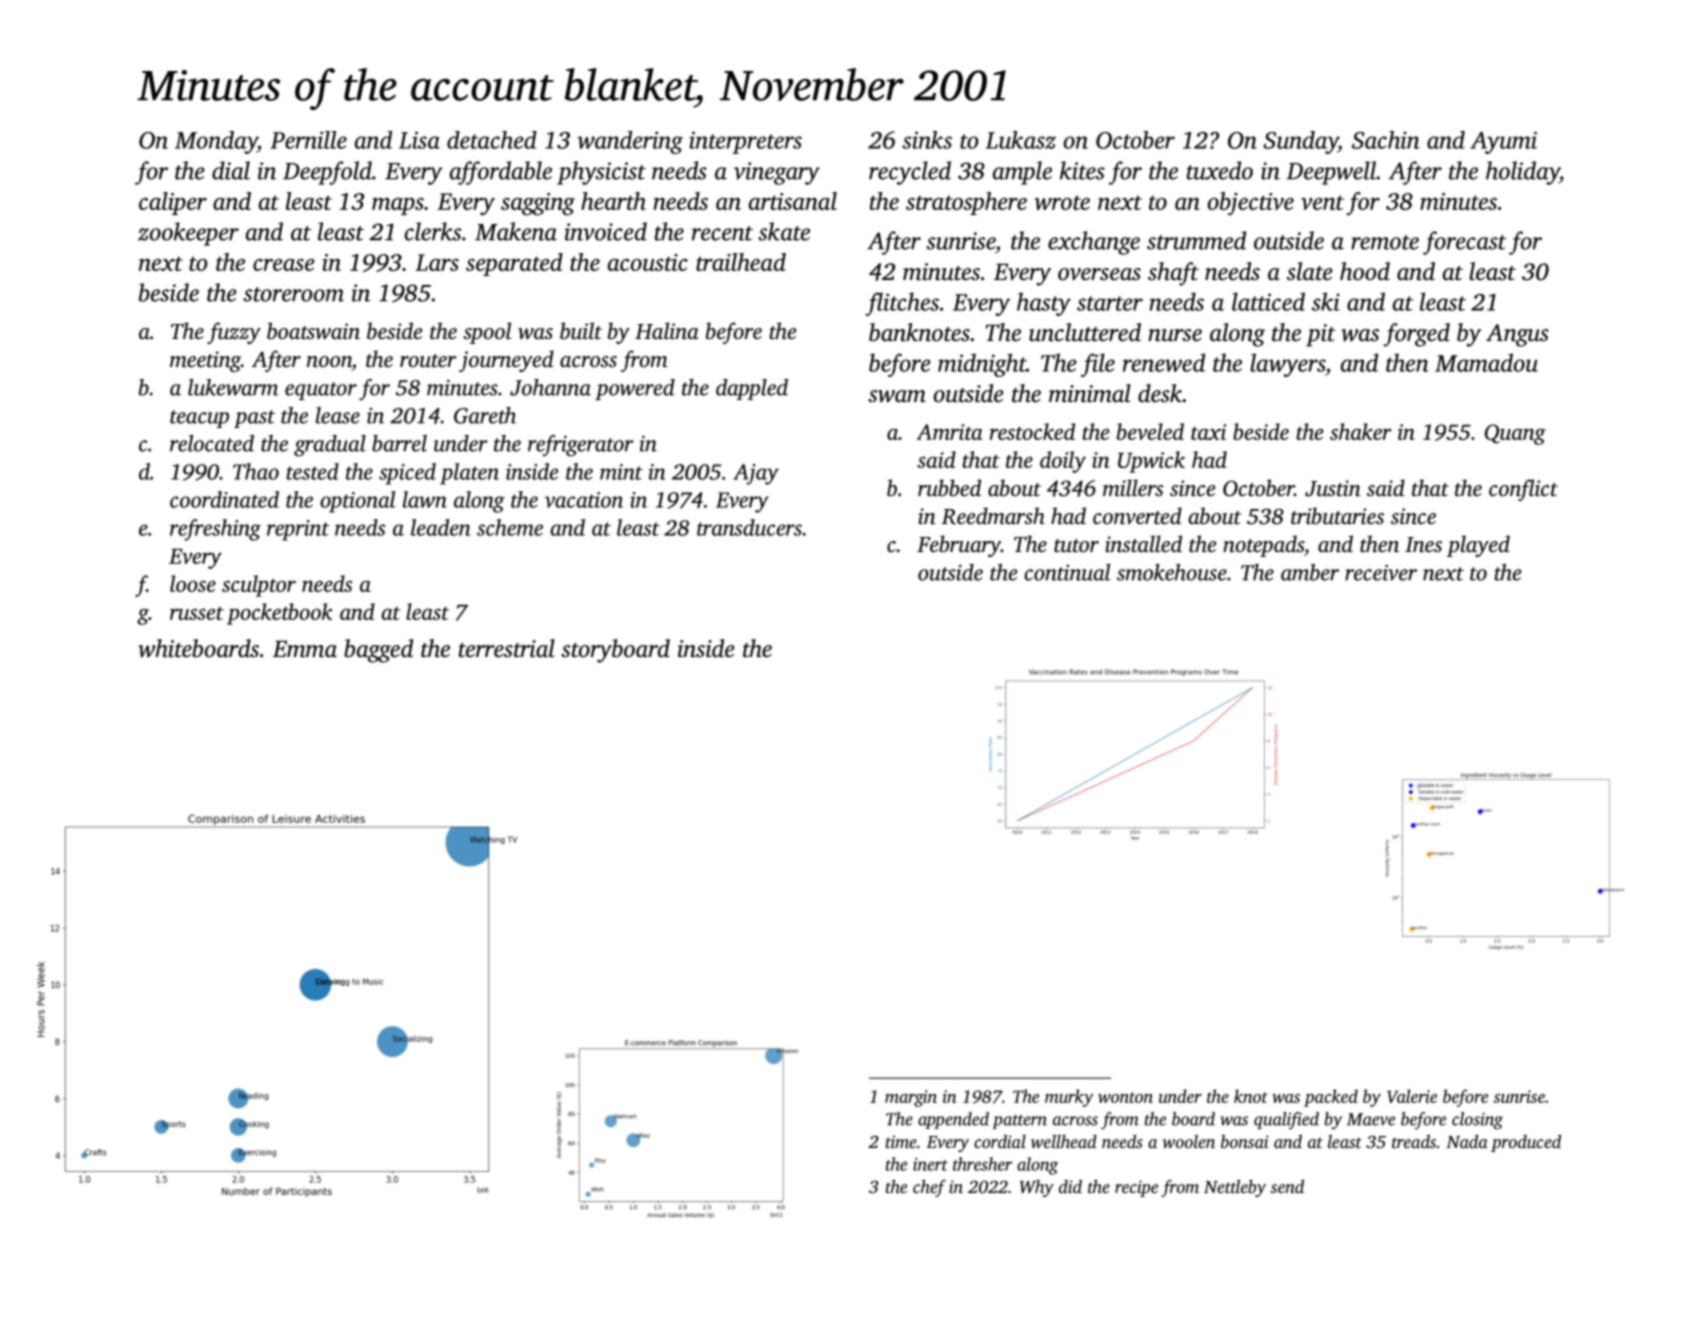 The height and width of the screenshot is (1318, 1706). What do you see at coordinates (911, 1098) in the screenshot?
I see `margin` at bounding box center [911, 1098].
